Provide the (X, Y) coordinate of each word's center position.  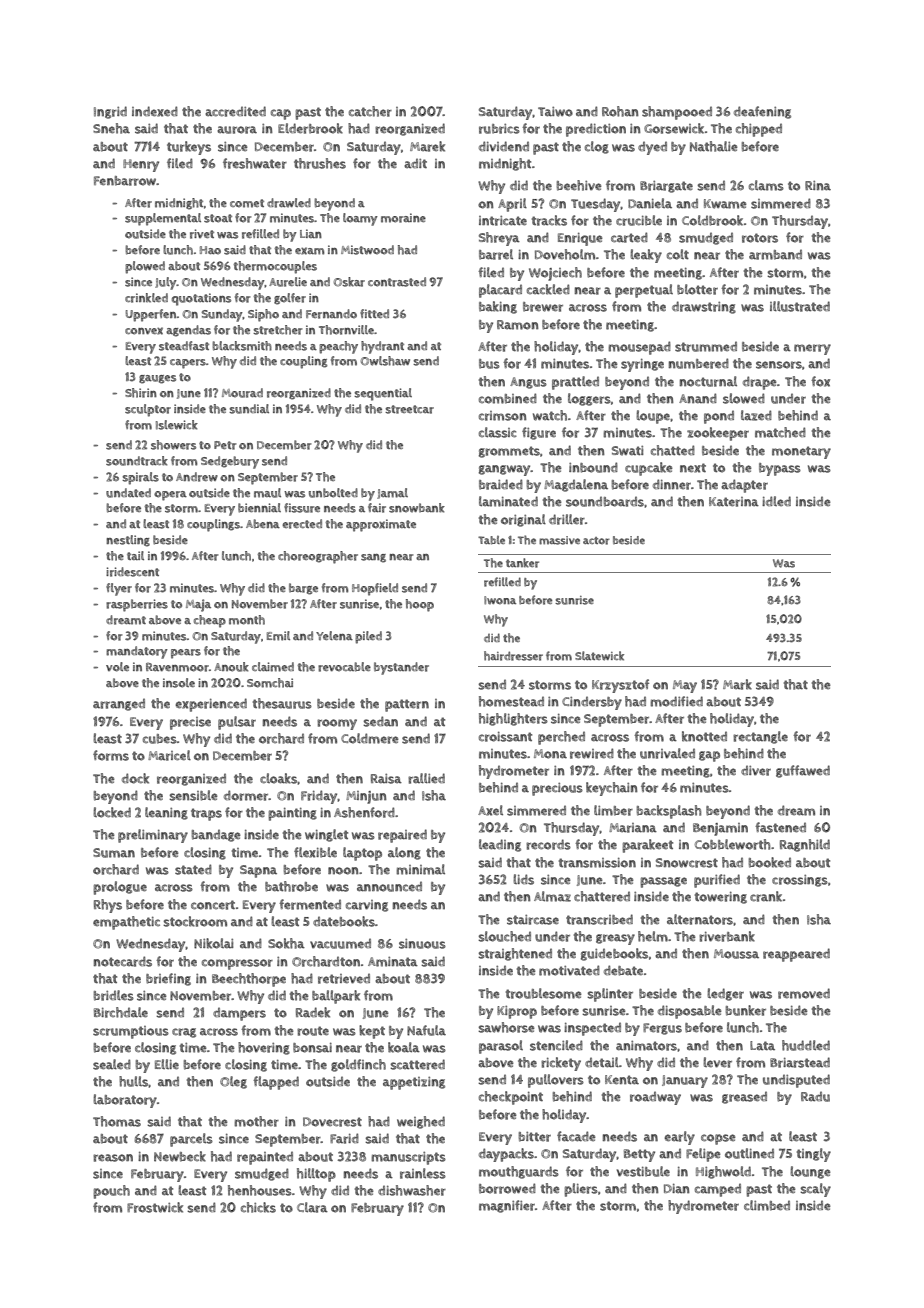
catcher (370, 111)
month (247, 620)
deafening (762, 112)
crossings (800, 881)
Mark (737, 684)
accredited (235, 111)
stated (193, 869)
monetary (801, 452)
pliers (581, 1190)
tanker (522, 563)
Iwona (500, 600)
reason (113, 1158)
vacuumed (340, 943)
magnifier (507, 1206)
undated (128, 493)
